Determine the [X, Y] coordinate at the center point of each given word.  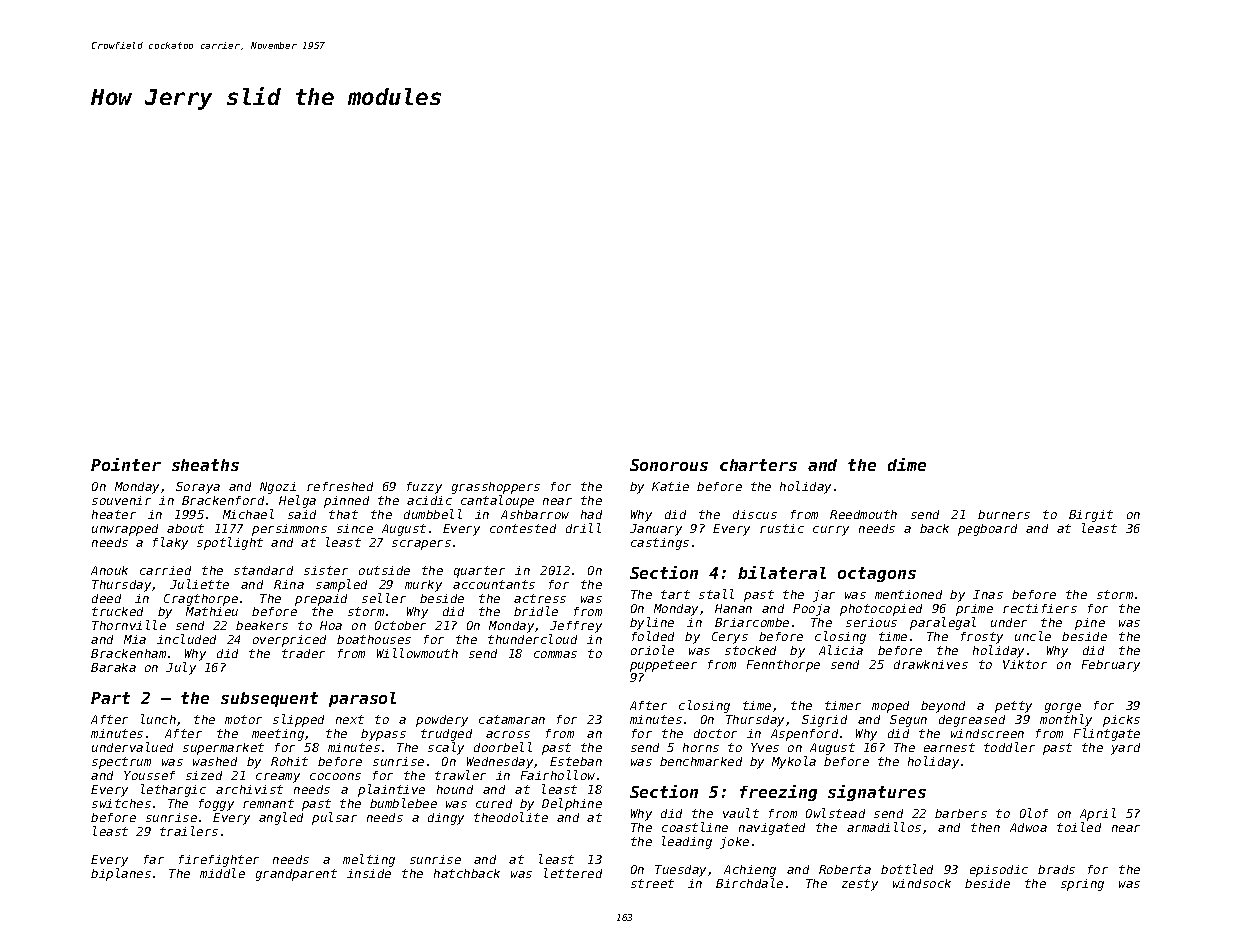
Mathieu [212, 611]
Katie [670, 486]
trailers [189, 831]
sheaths [205, 465]
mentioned [908, 594]
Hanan [733, 608]
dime [907, 464]
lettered [573, 873]
